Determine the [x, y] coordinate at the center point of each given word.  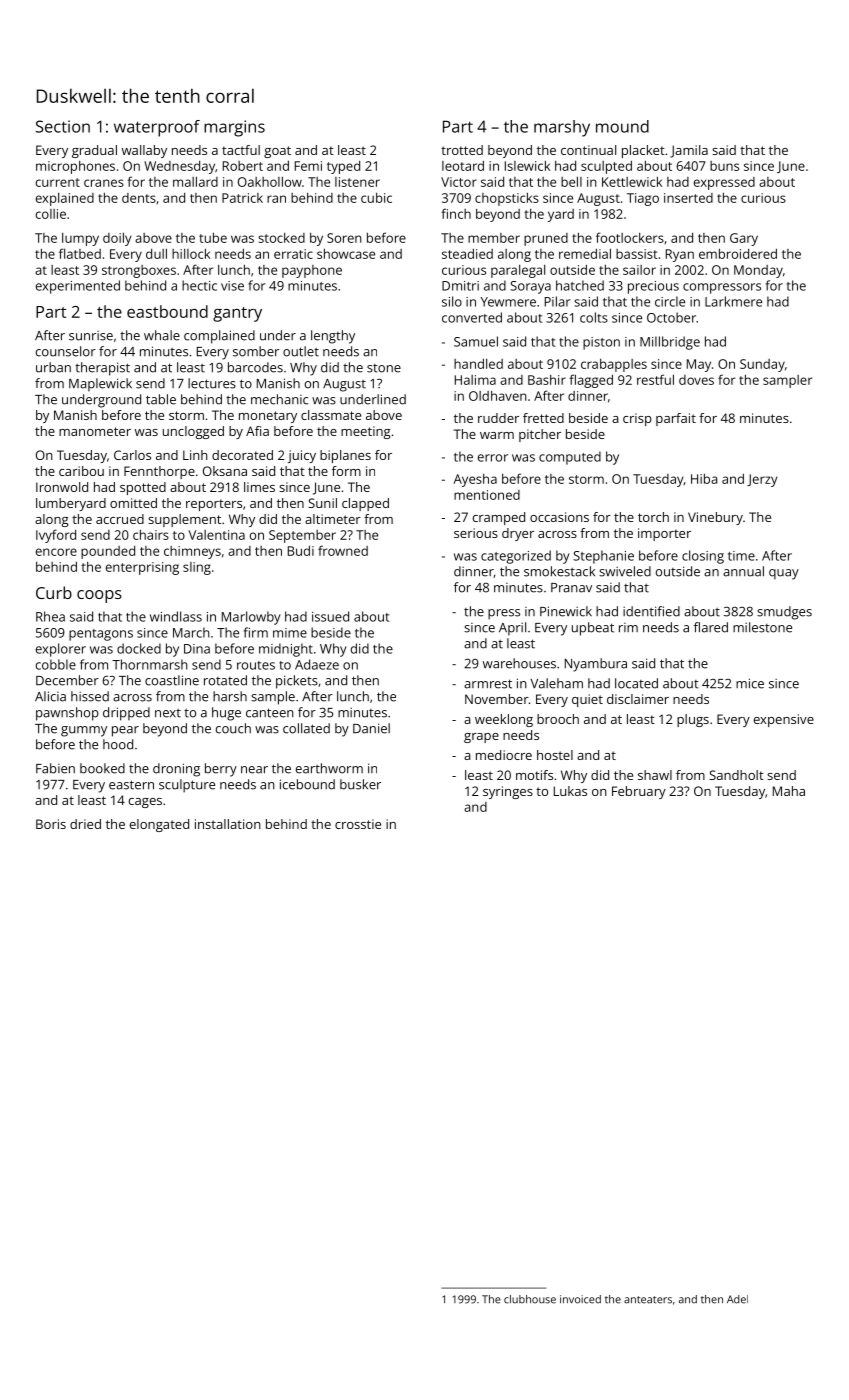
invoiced [580, 1299]
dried [85, 824]
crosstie [358, 824]
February [639, 792]
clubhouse [530, 1299]
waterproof [157, 128]
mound [622, 126]
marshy [562, 128]
